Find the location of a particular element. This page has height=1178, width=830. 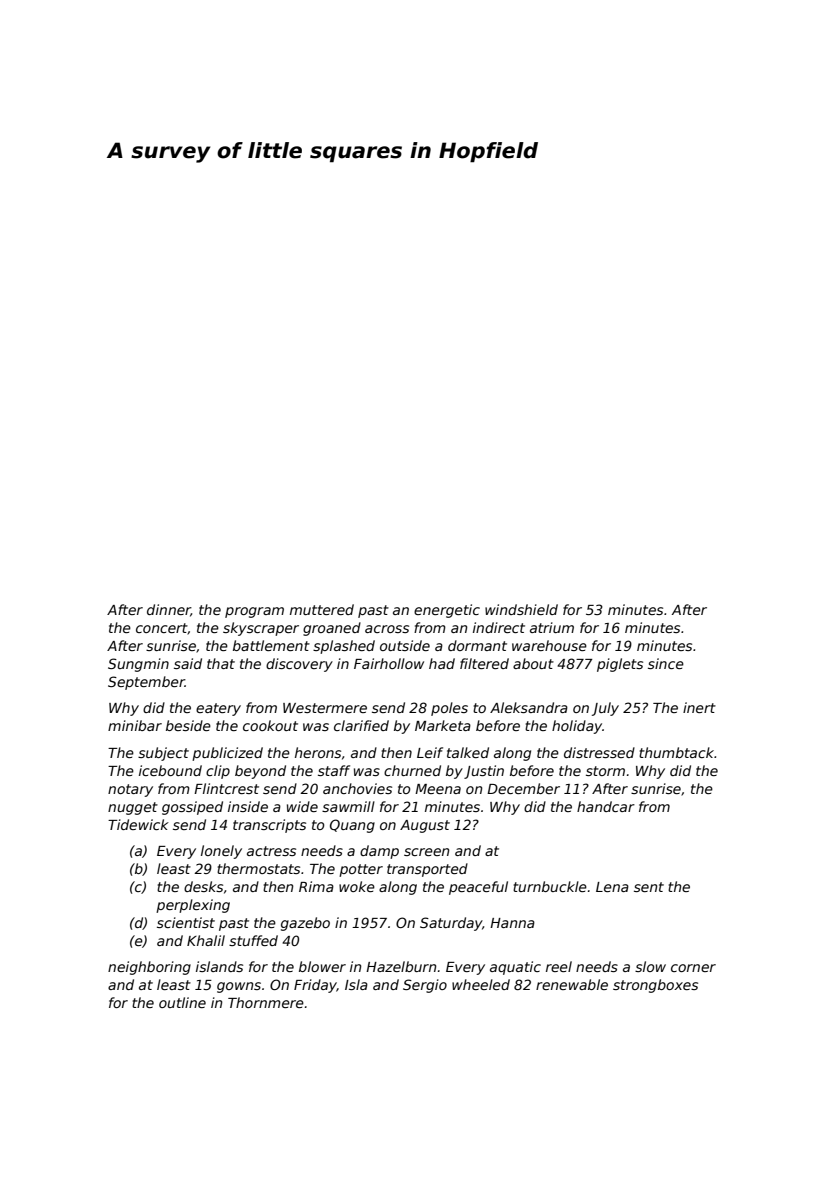

sawmill is located at coordinates (348, 806).
